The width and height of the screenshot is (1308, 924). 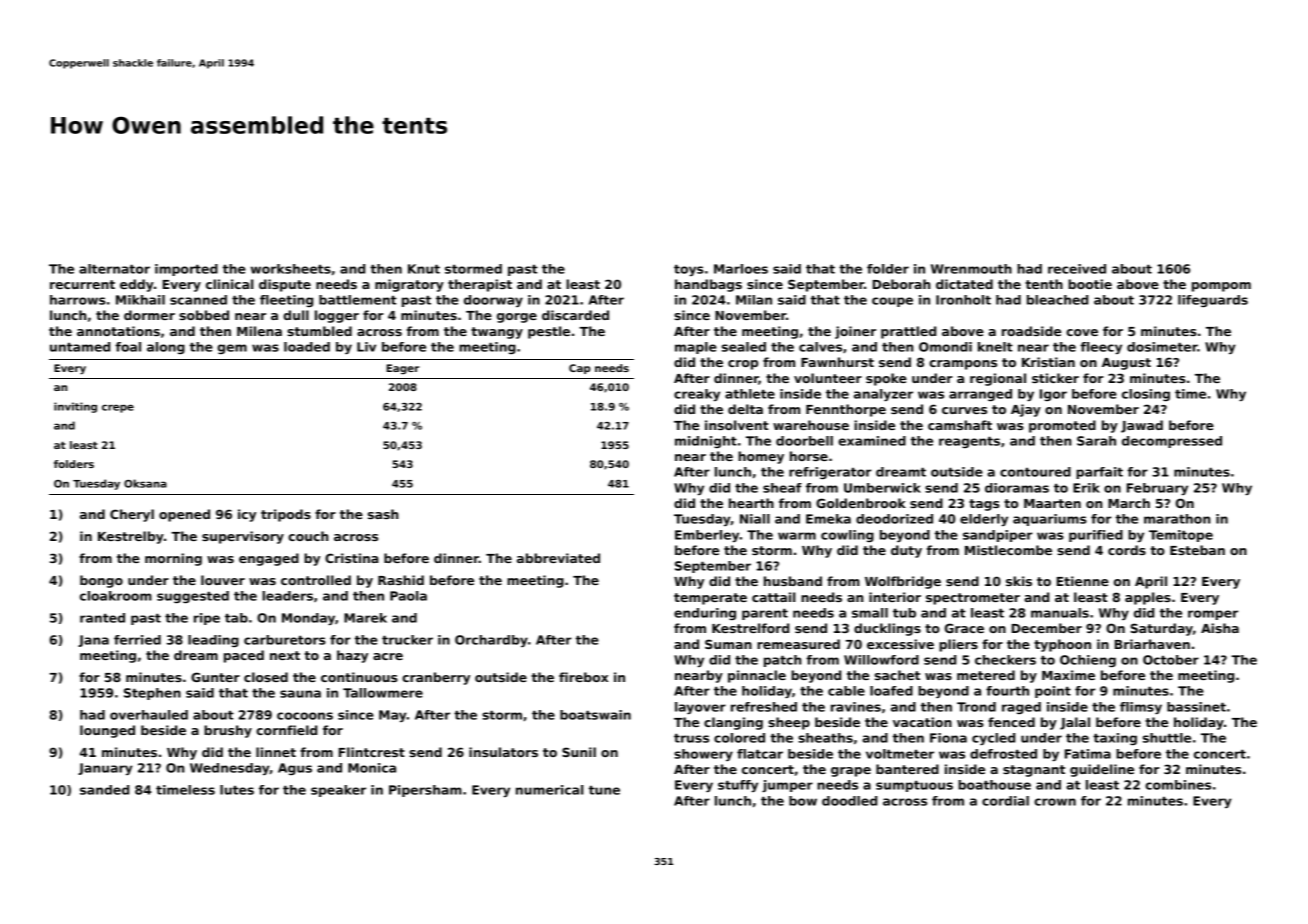 What do you see at coordinates (798, 644) in the screenshot?
I see `remeasured` at bounding box center [798, 644].
